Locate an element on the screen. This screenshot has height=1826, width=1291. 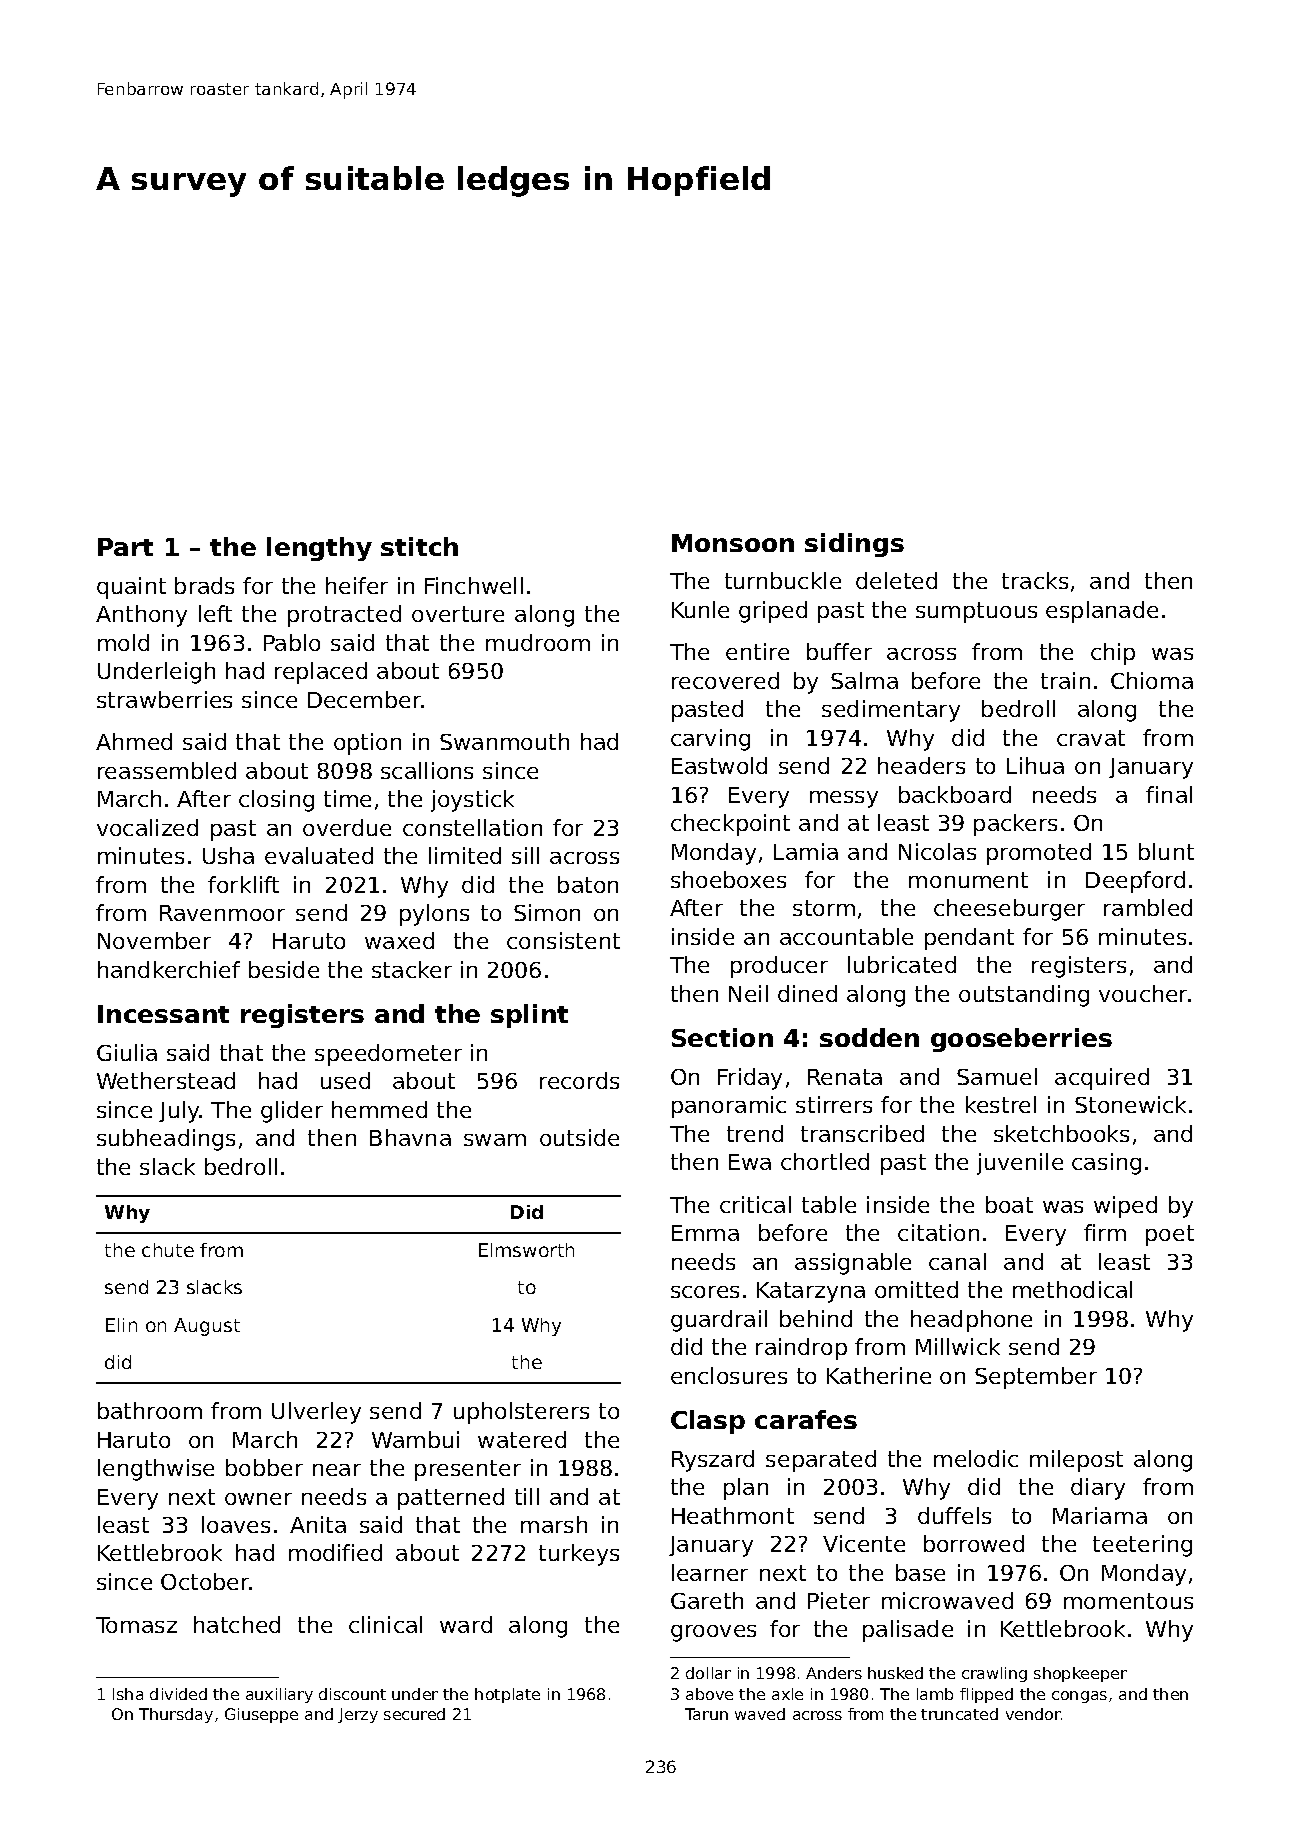
grooves is located at coordinates (713, 1633).
